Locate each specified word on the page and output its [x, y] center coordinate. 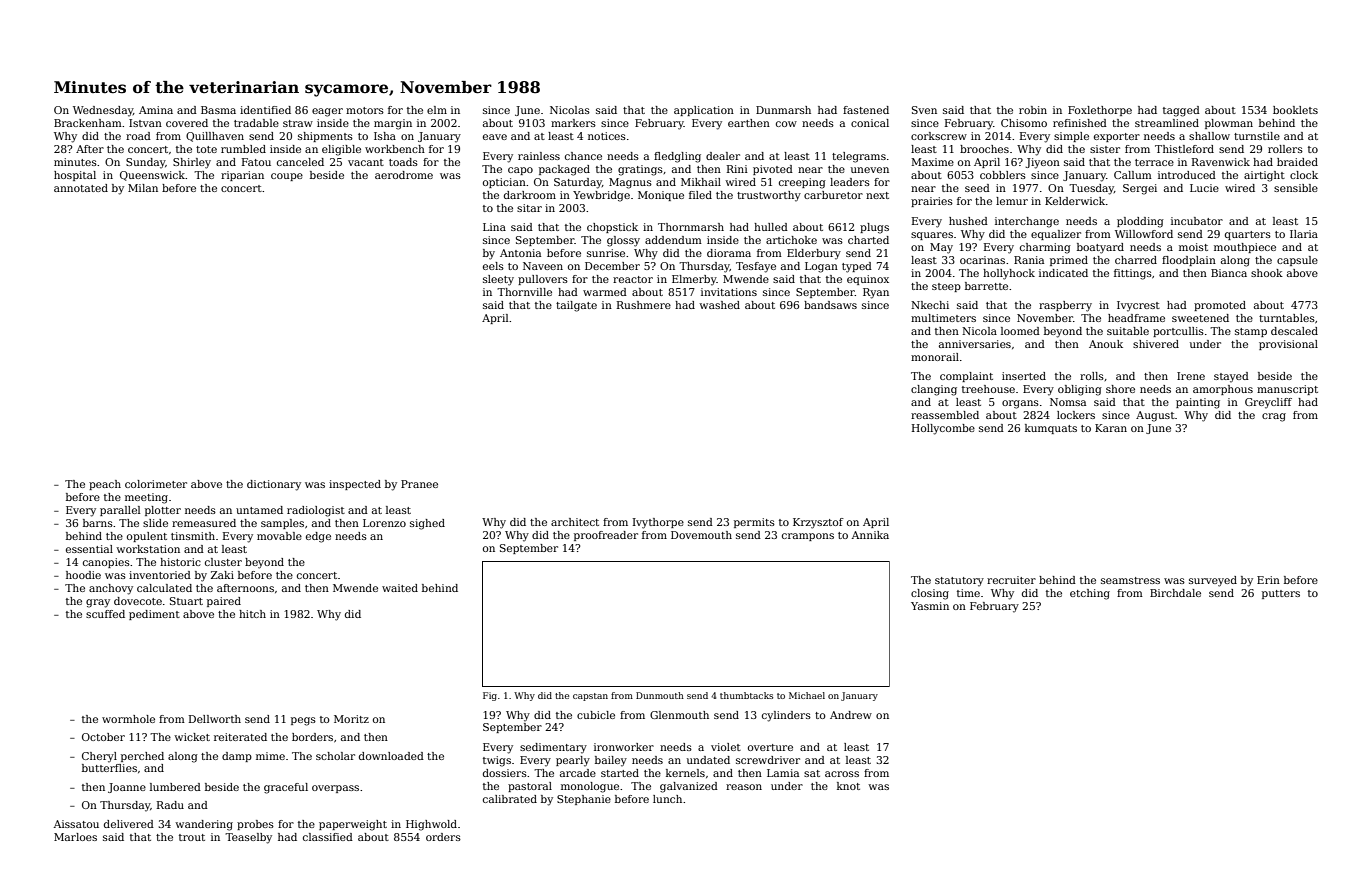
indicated [1063, 273]
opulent [147, 537]
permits [754, 523]
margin [393, 124]
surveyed [1213, 581]
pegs [303, 721]
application [704, 111]
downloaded [391, 756]
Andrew [851, 715]
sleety [498, 280]
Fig [490, 696]
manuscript [1287, 390]
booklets [1295, 110]
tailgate [576, 306]
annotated [81, 188]
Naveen [543, 266]
